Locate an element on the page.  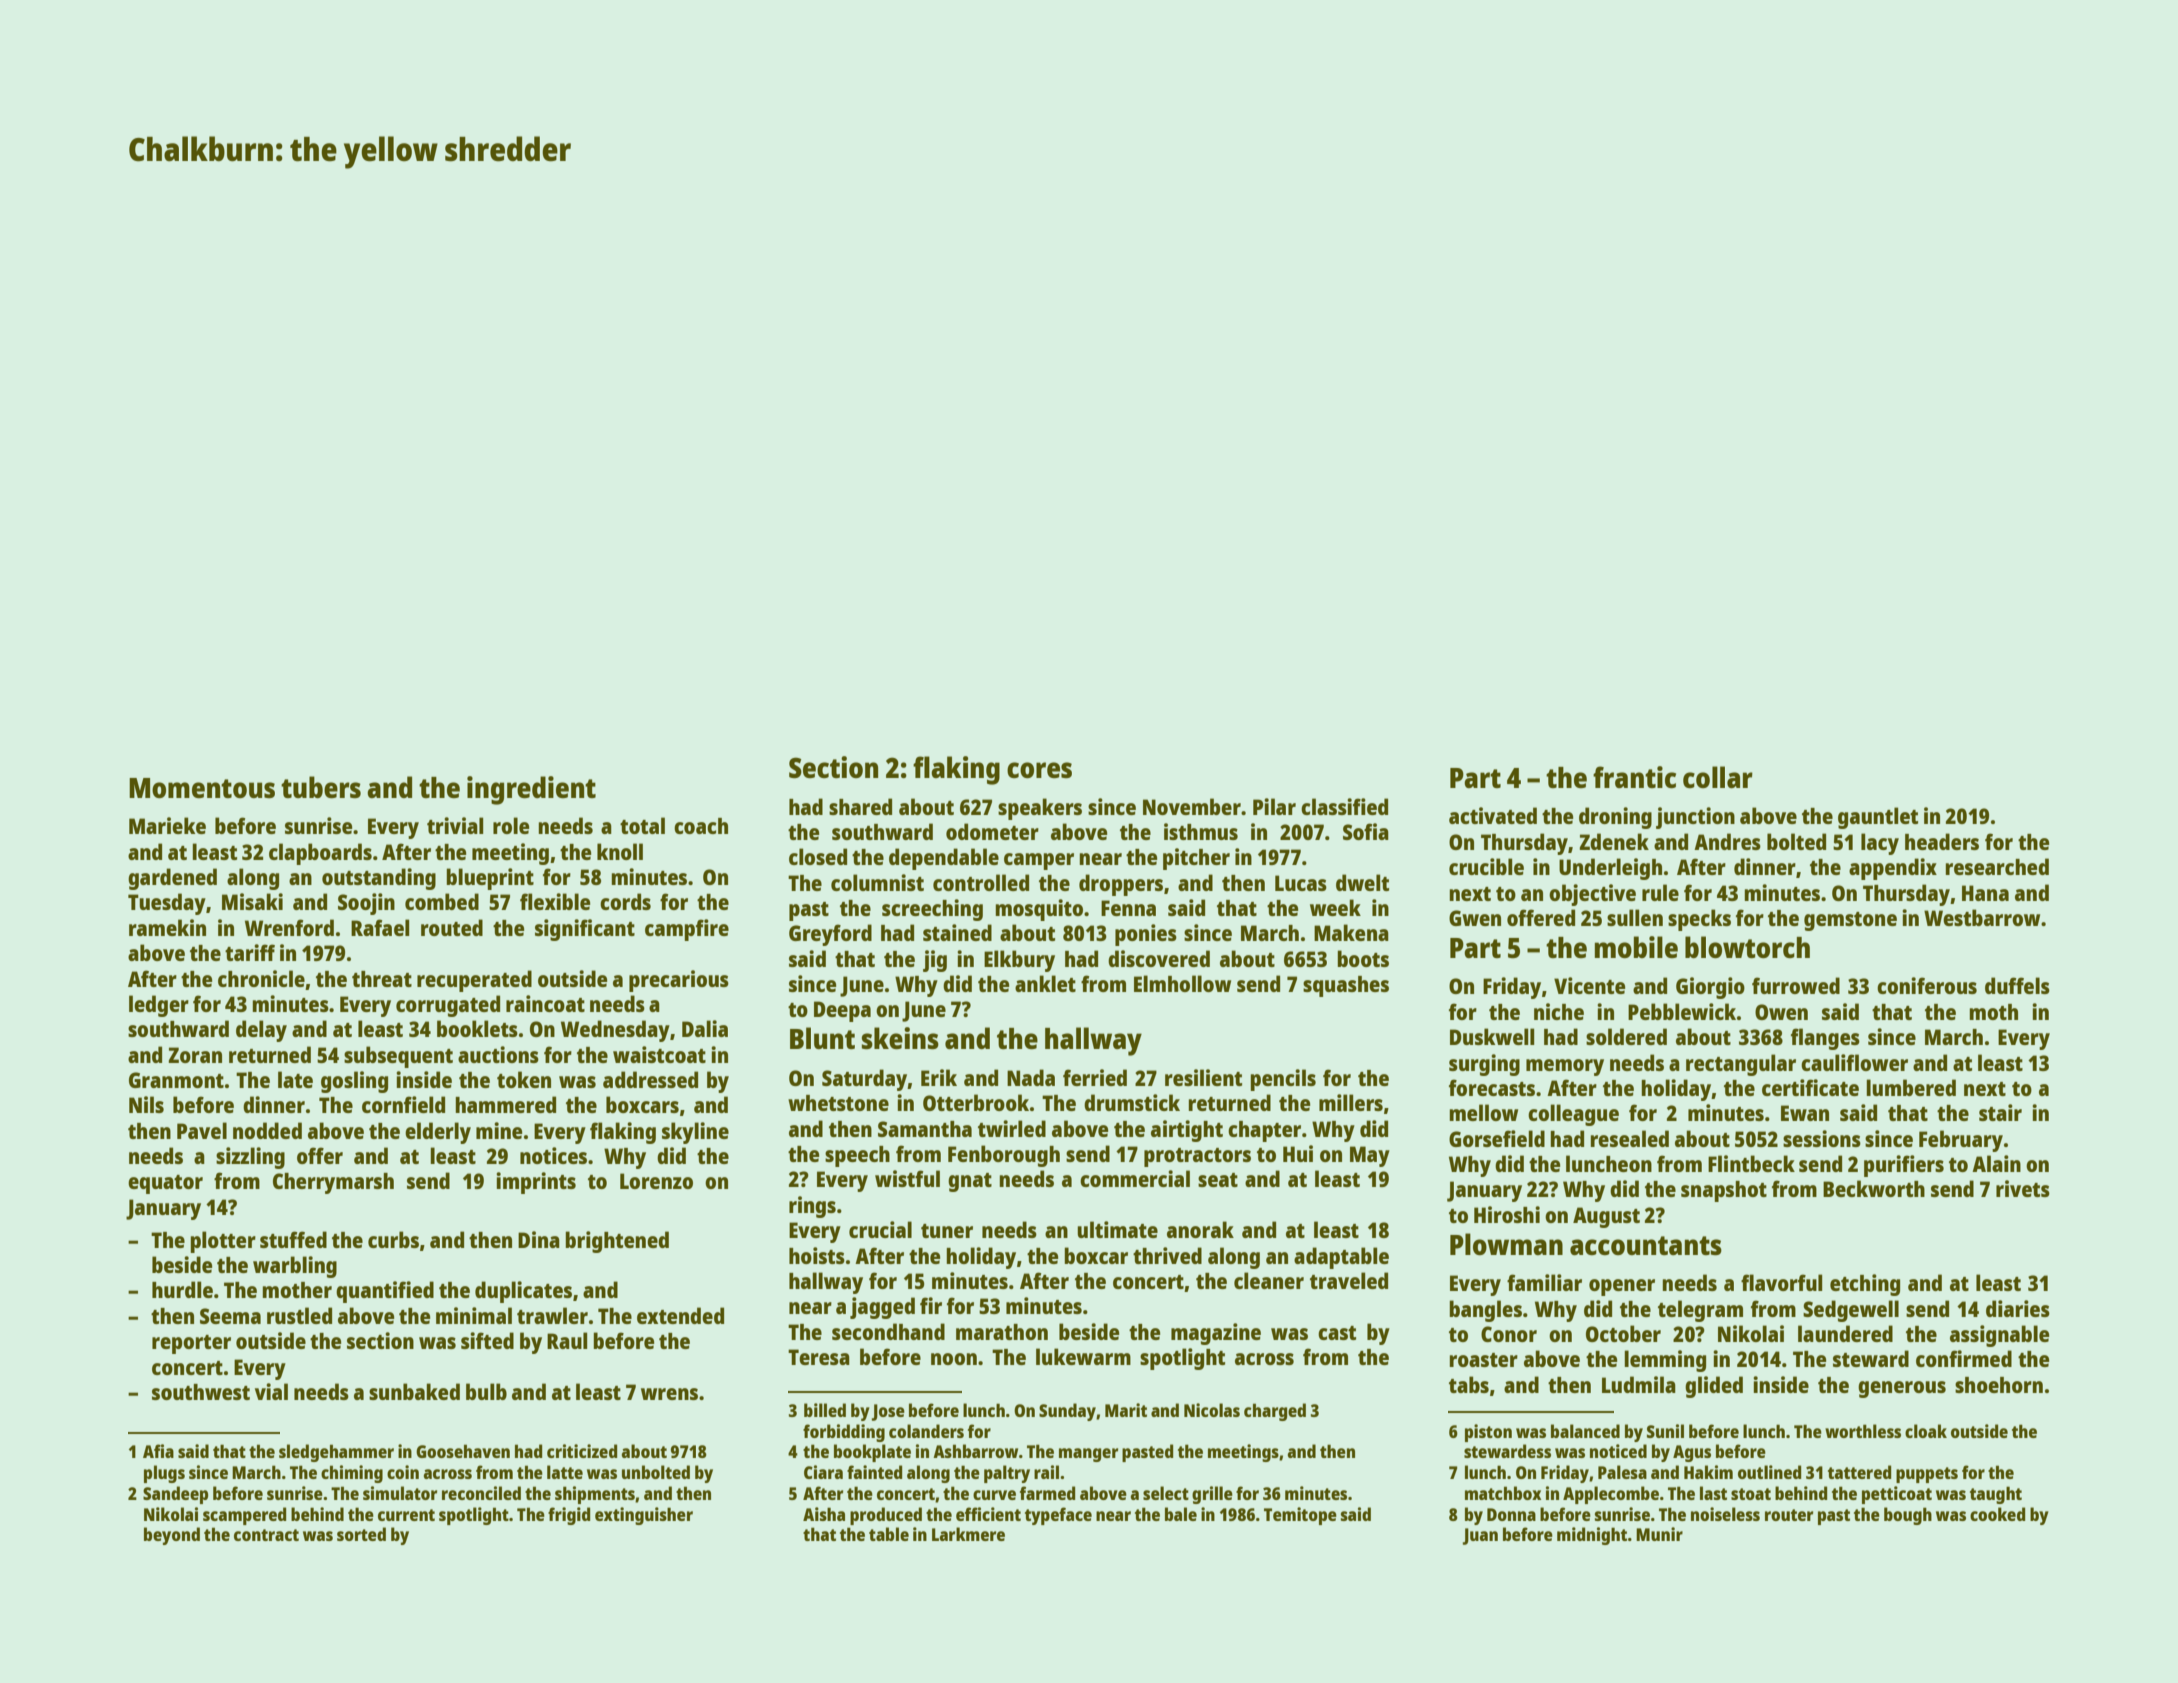
Afia is located at coordinates (158, 1451).
